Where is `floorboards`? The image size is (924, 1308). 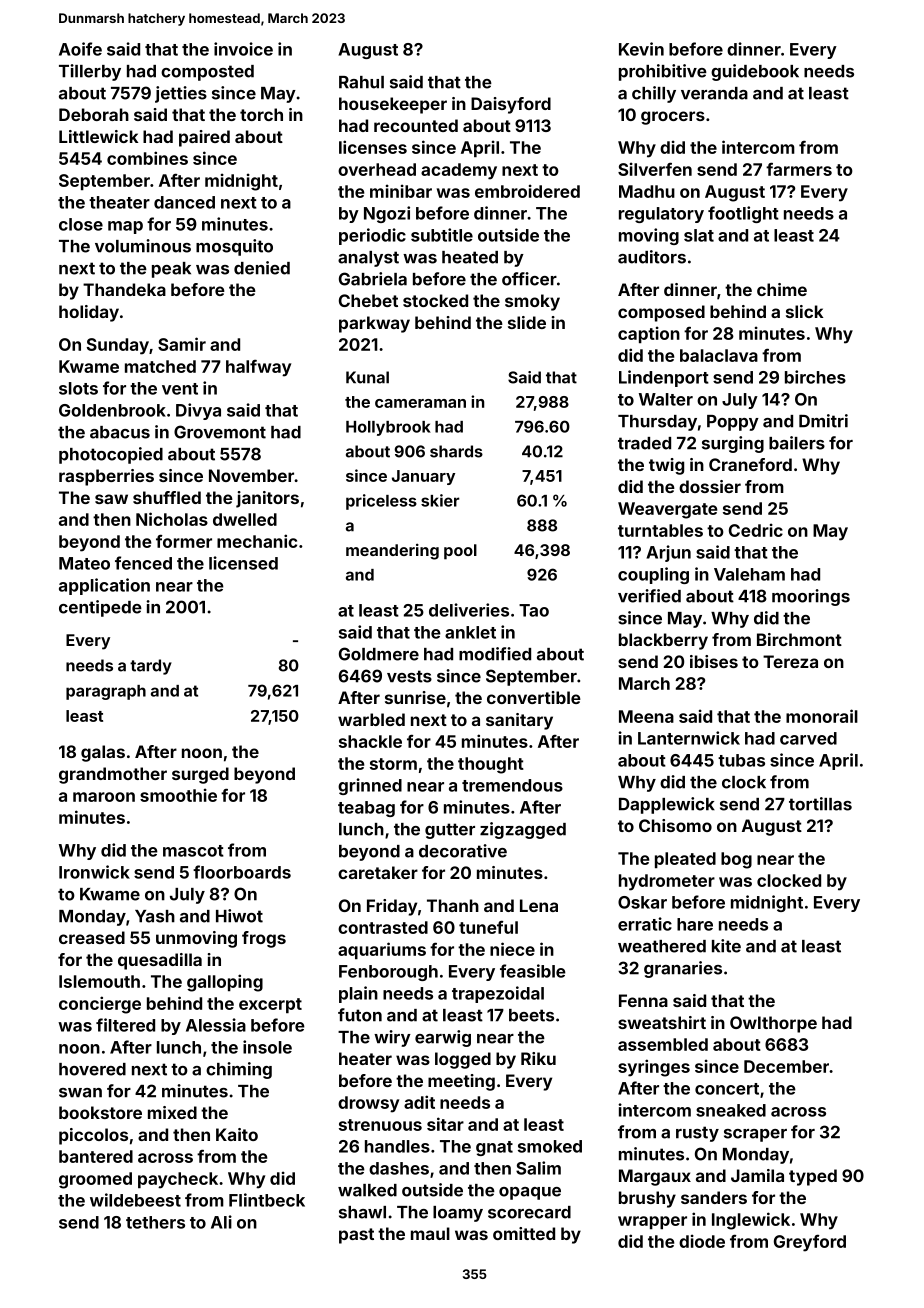 floorboards is located at coordinates (242, 872).
